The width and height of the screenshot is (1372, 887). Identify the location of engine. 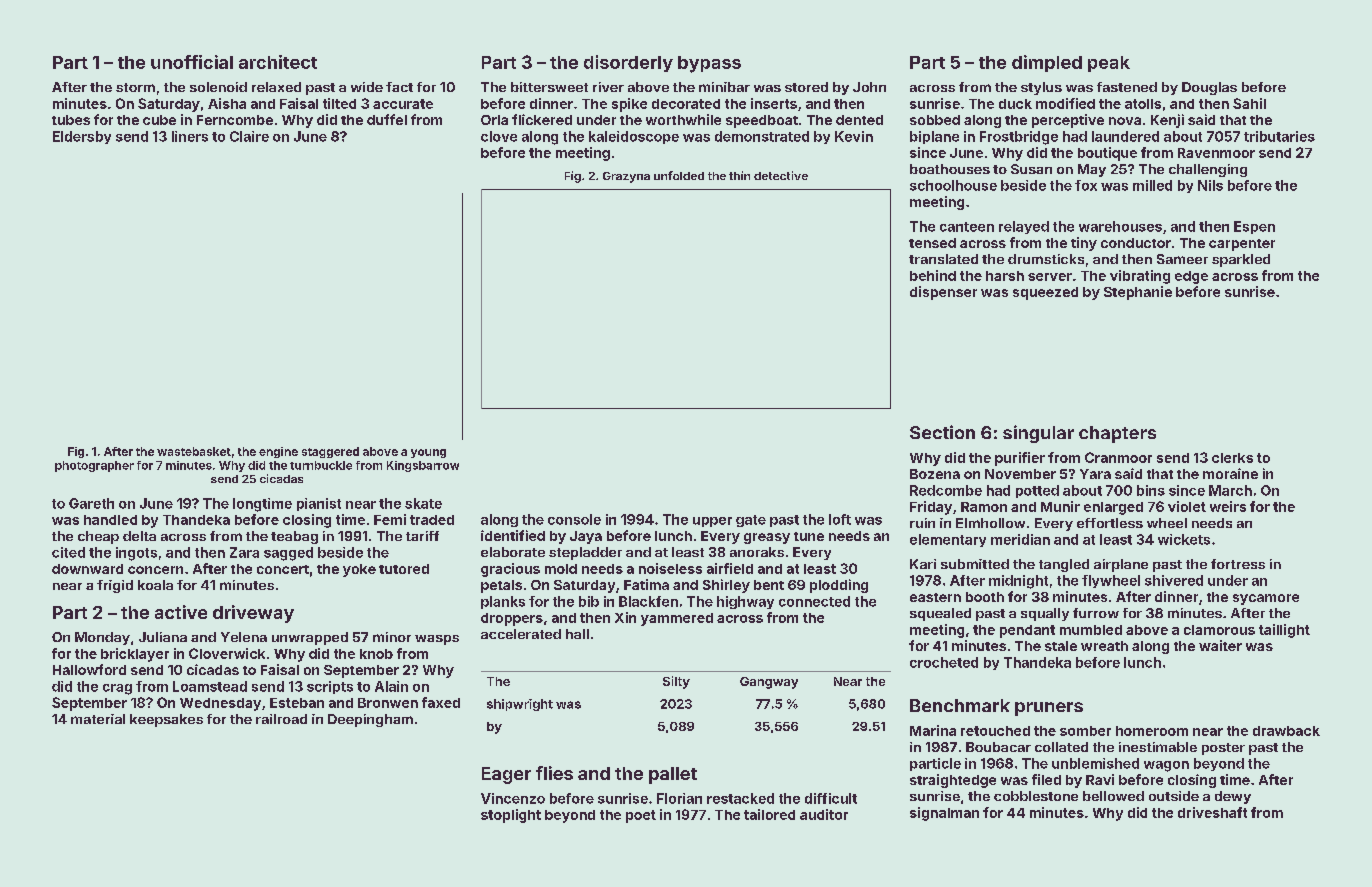
(278, 452).
